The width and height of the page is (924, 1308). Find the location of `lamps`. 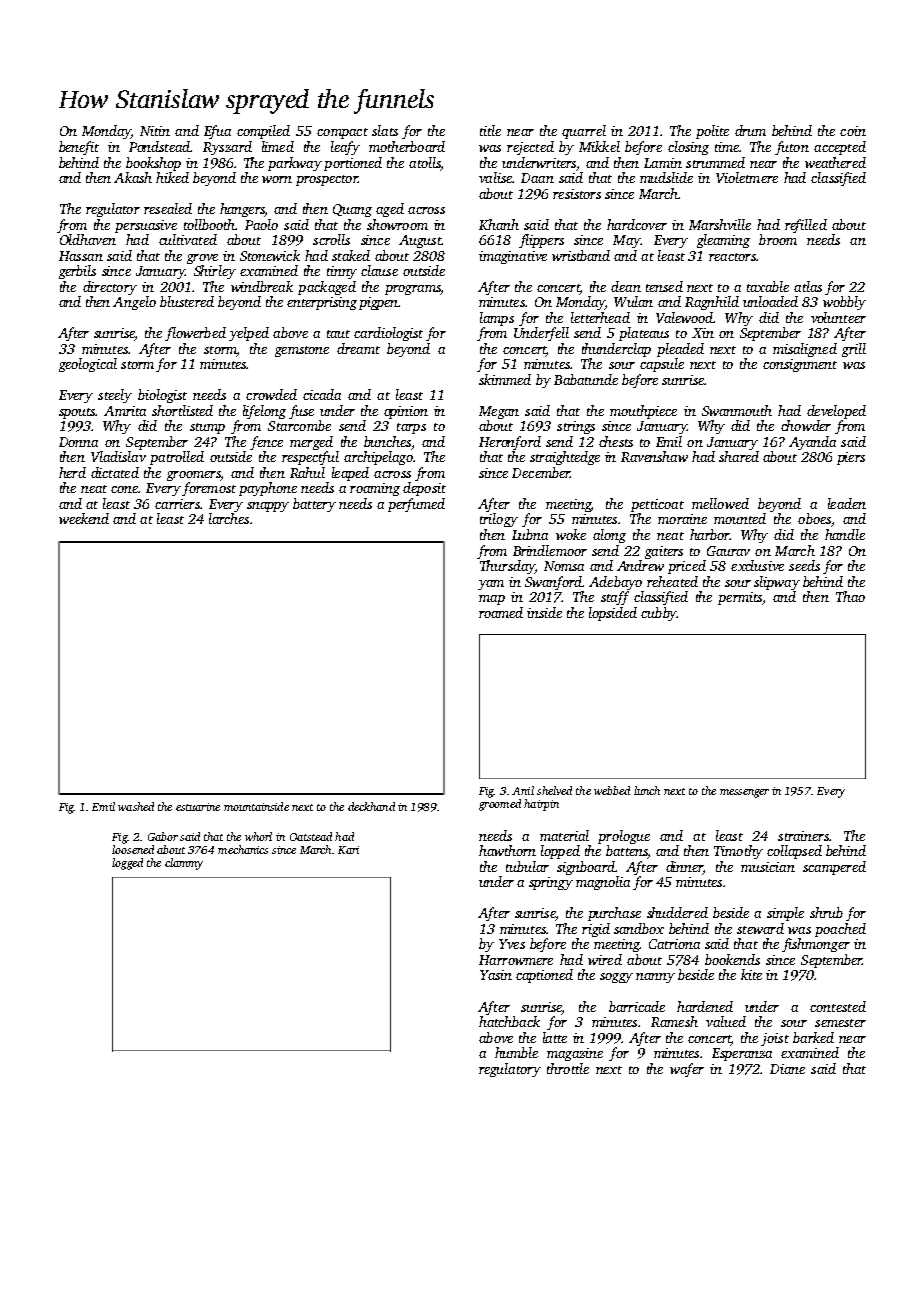

lamps is located at coordinates (497, 319).
